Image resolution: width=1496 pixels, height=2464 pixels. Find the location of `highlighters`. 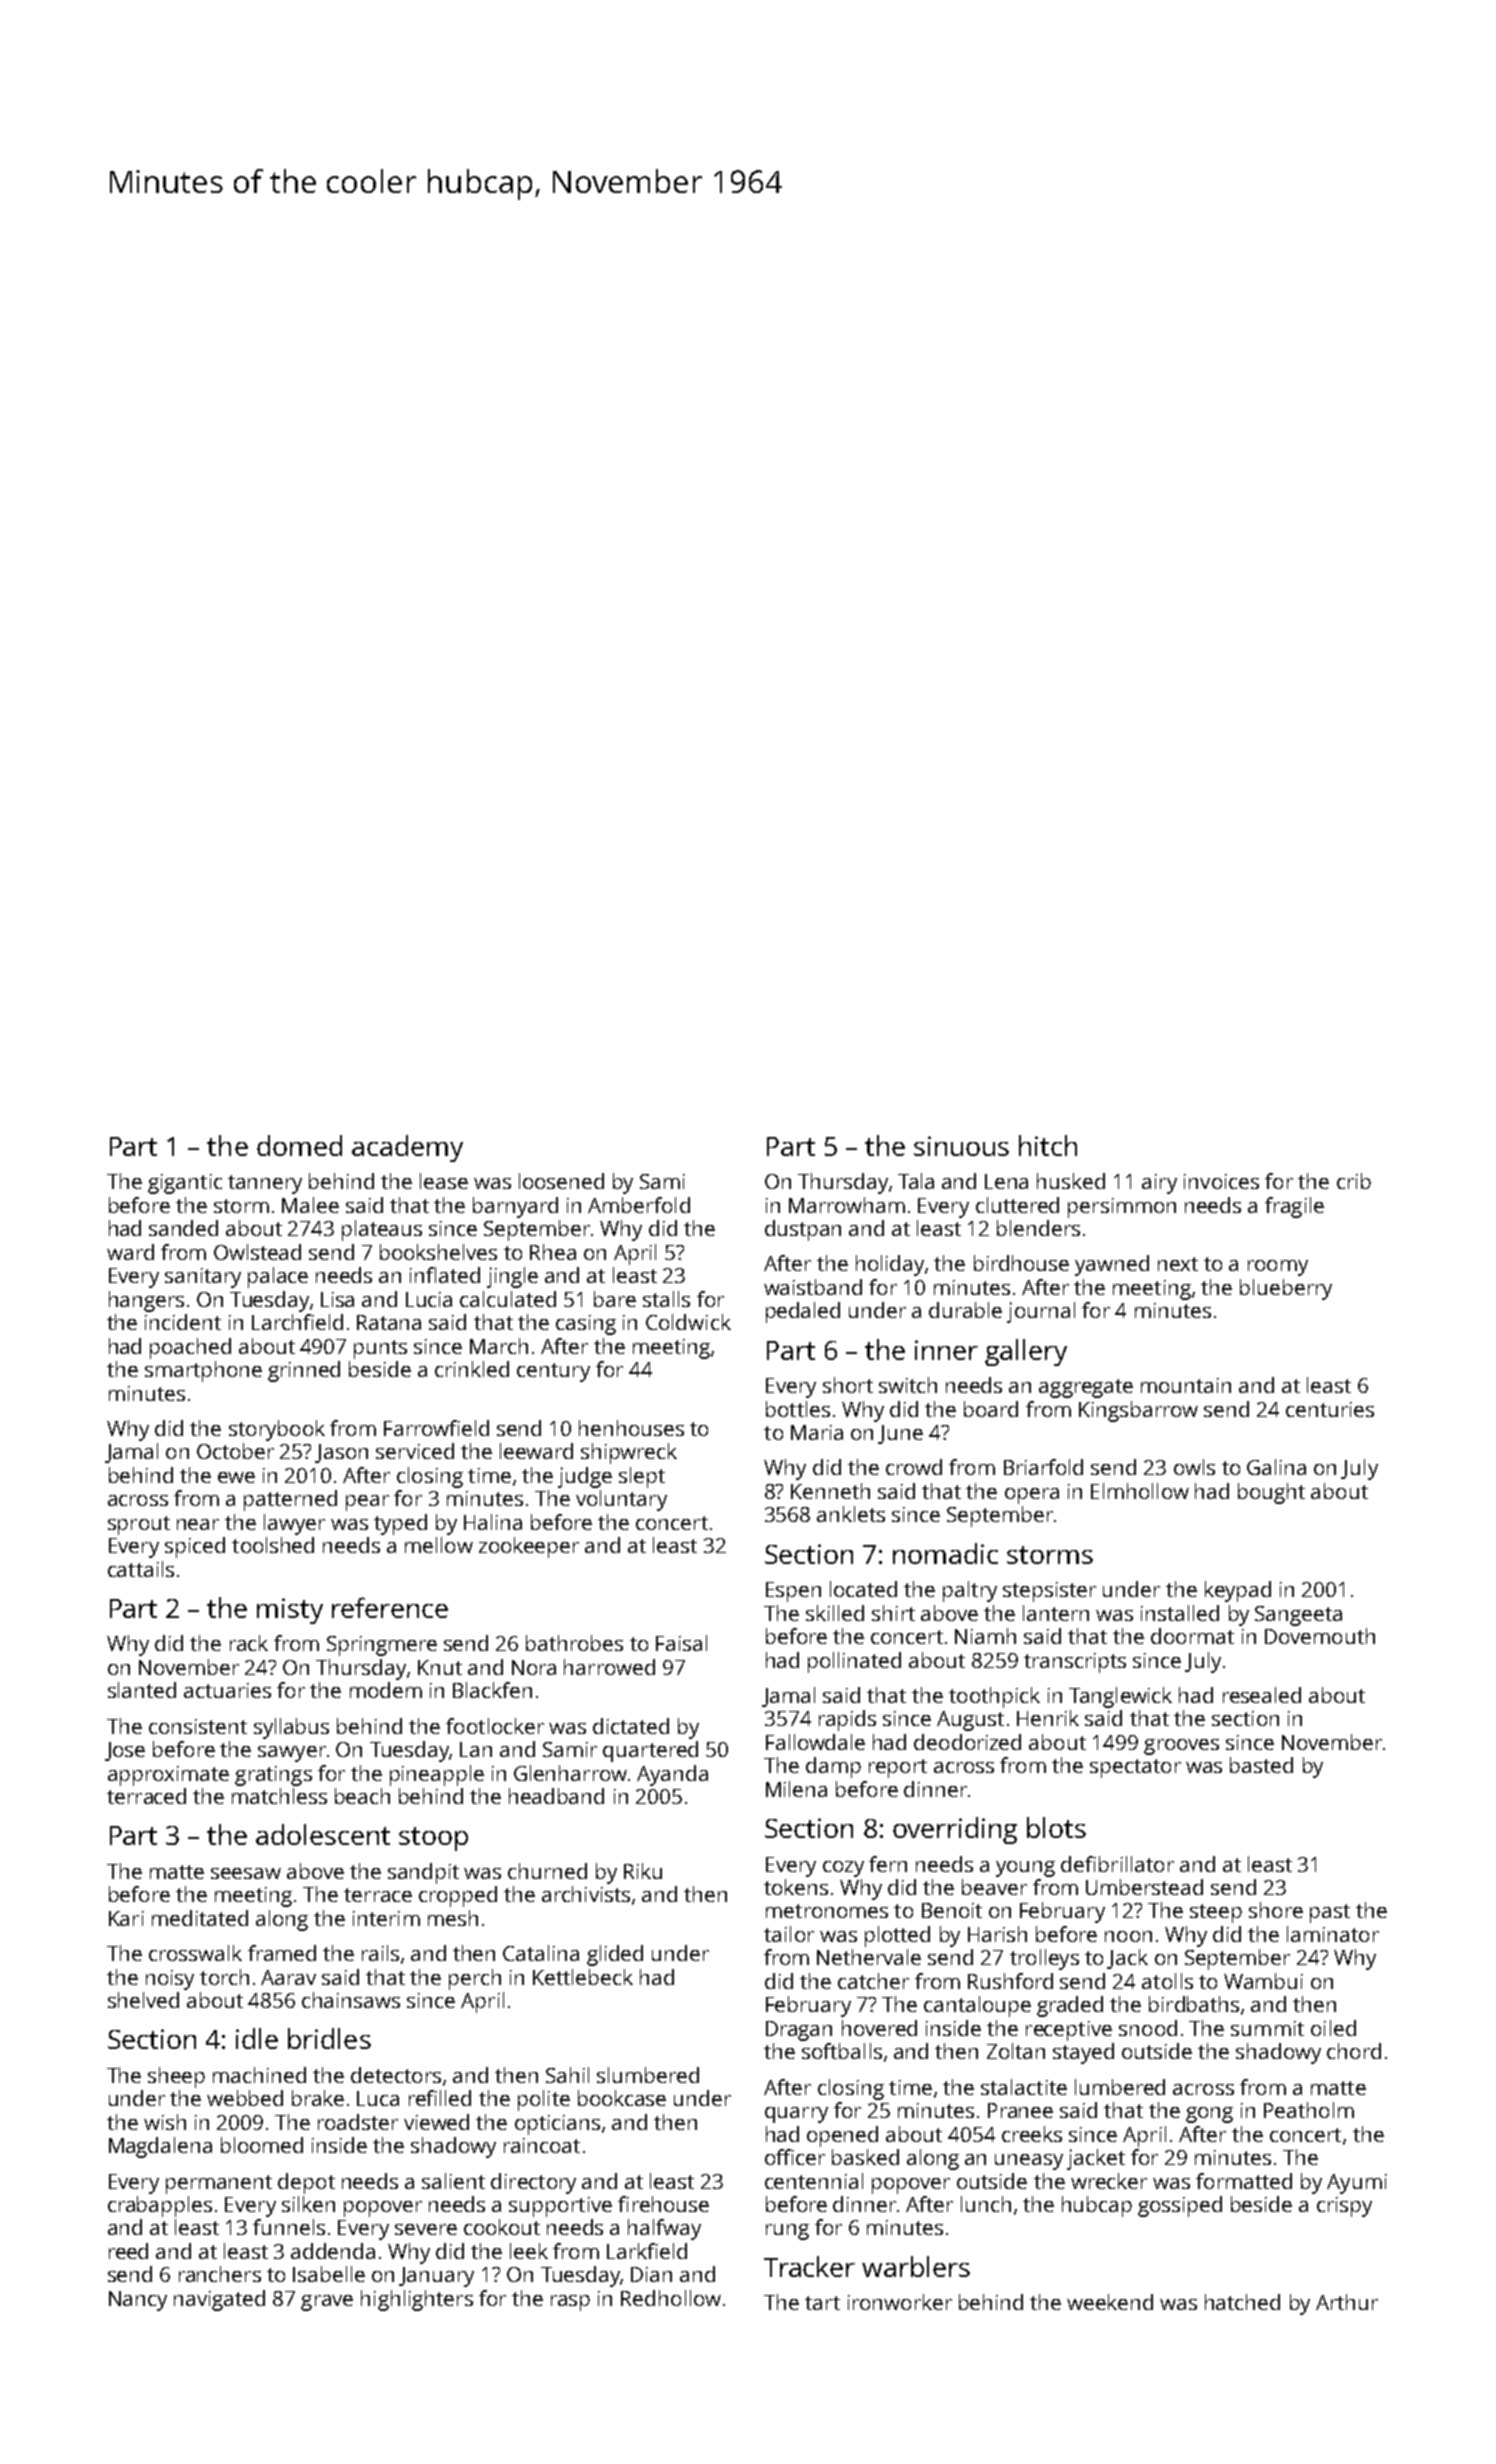

highlighters is located at coordinates (417, 2300).
